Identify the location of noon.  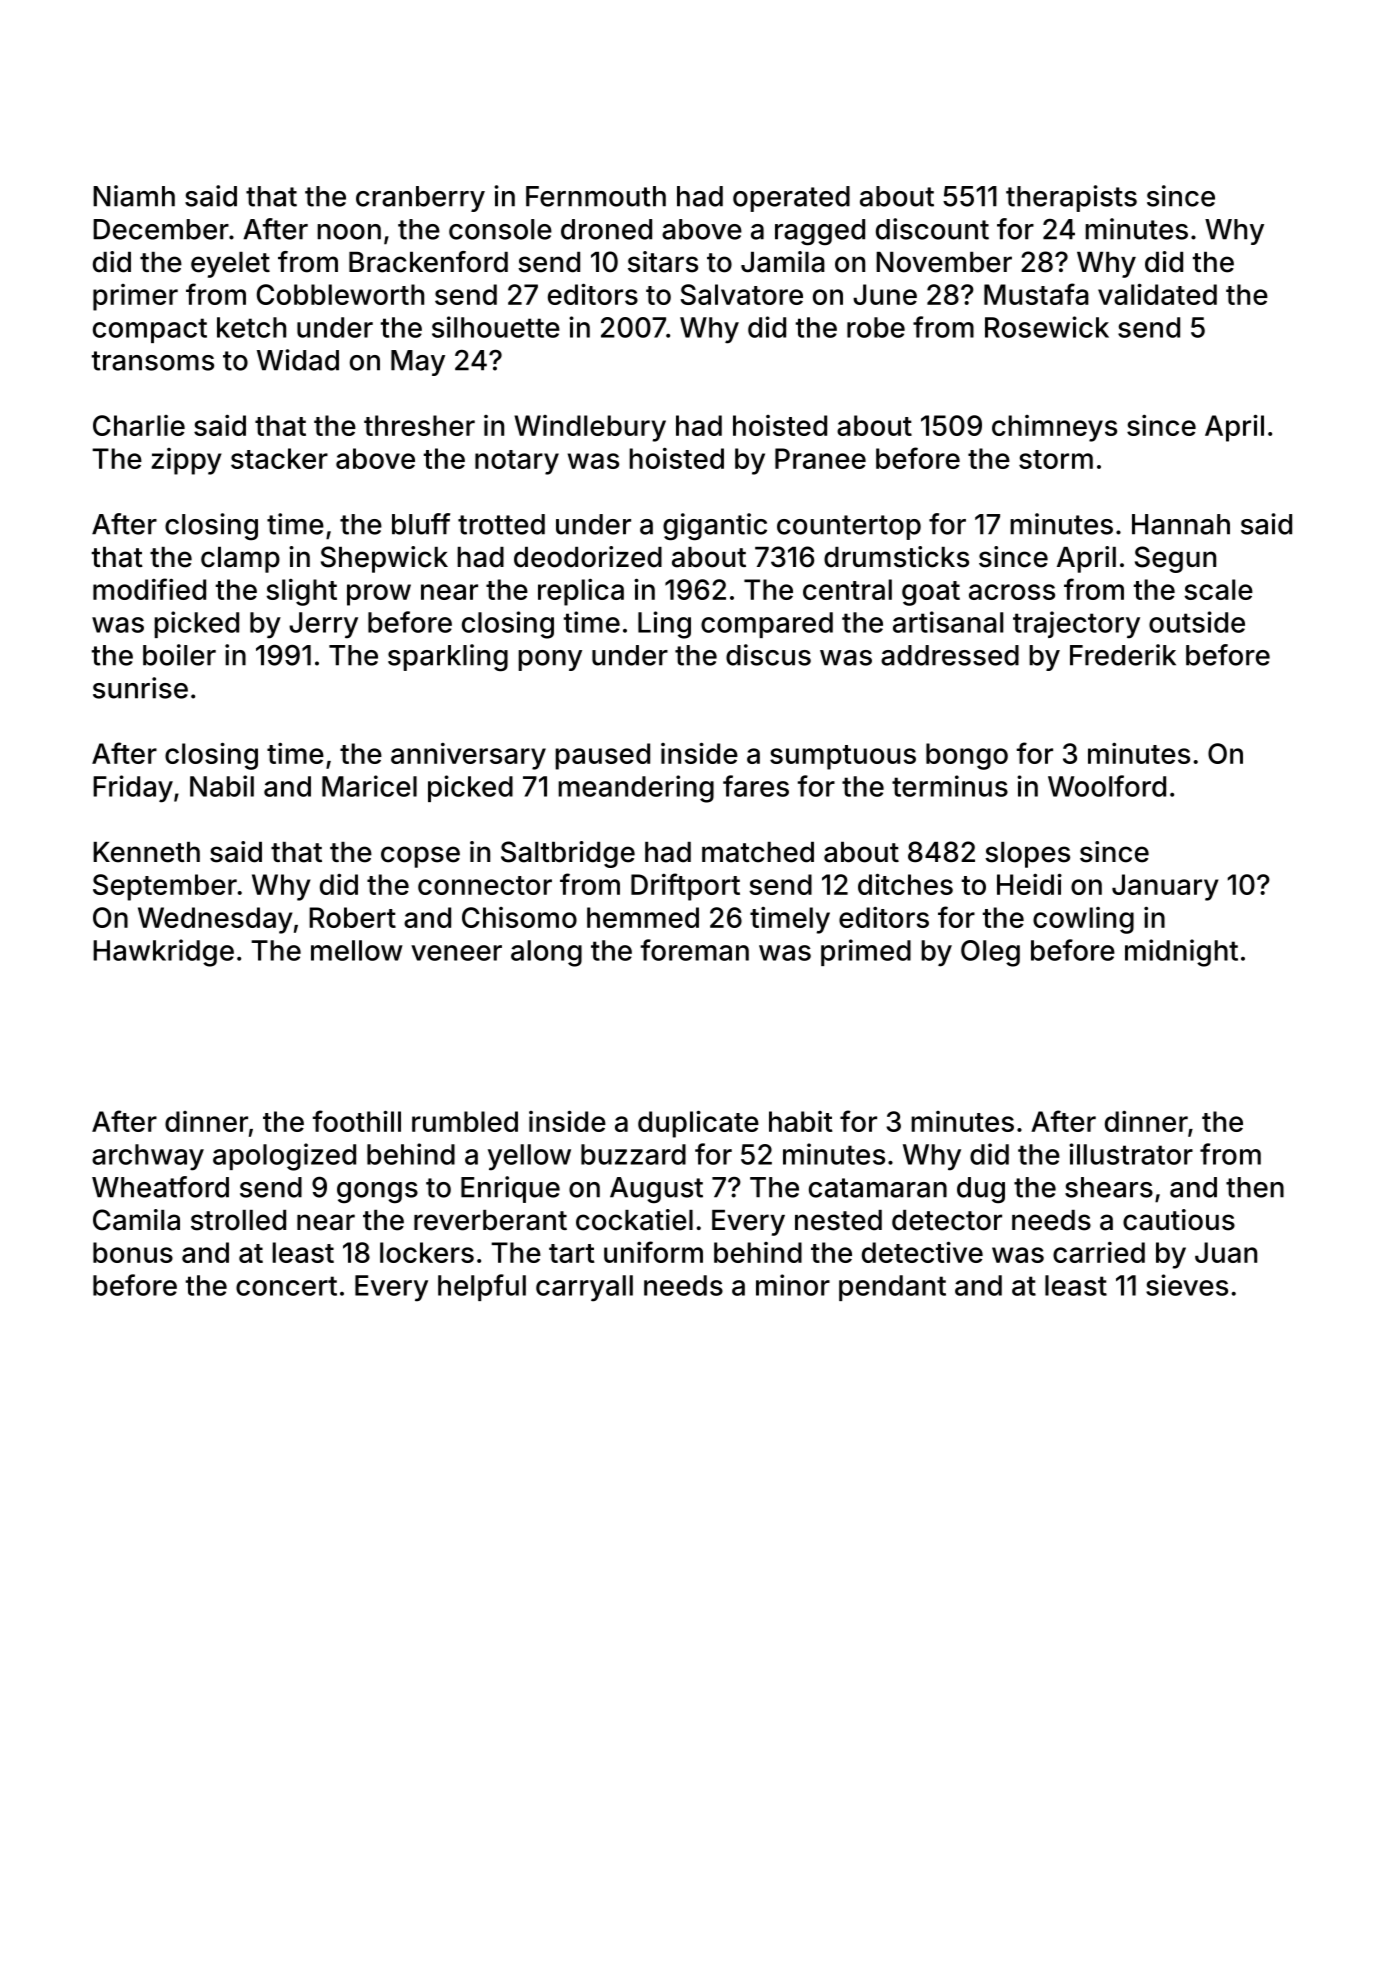
(349, 232).
